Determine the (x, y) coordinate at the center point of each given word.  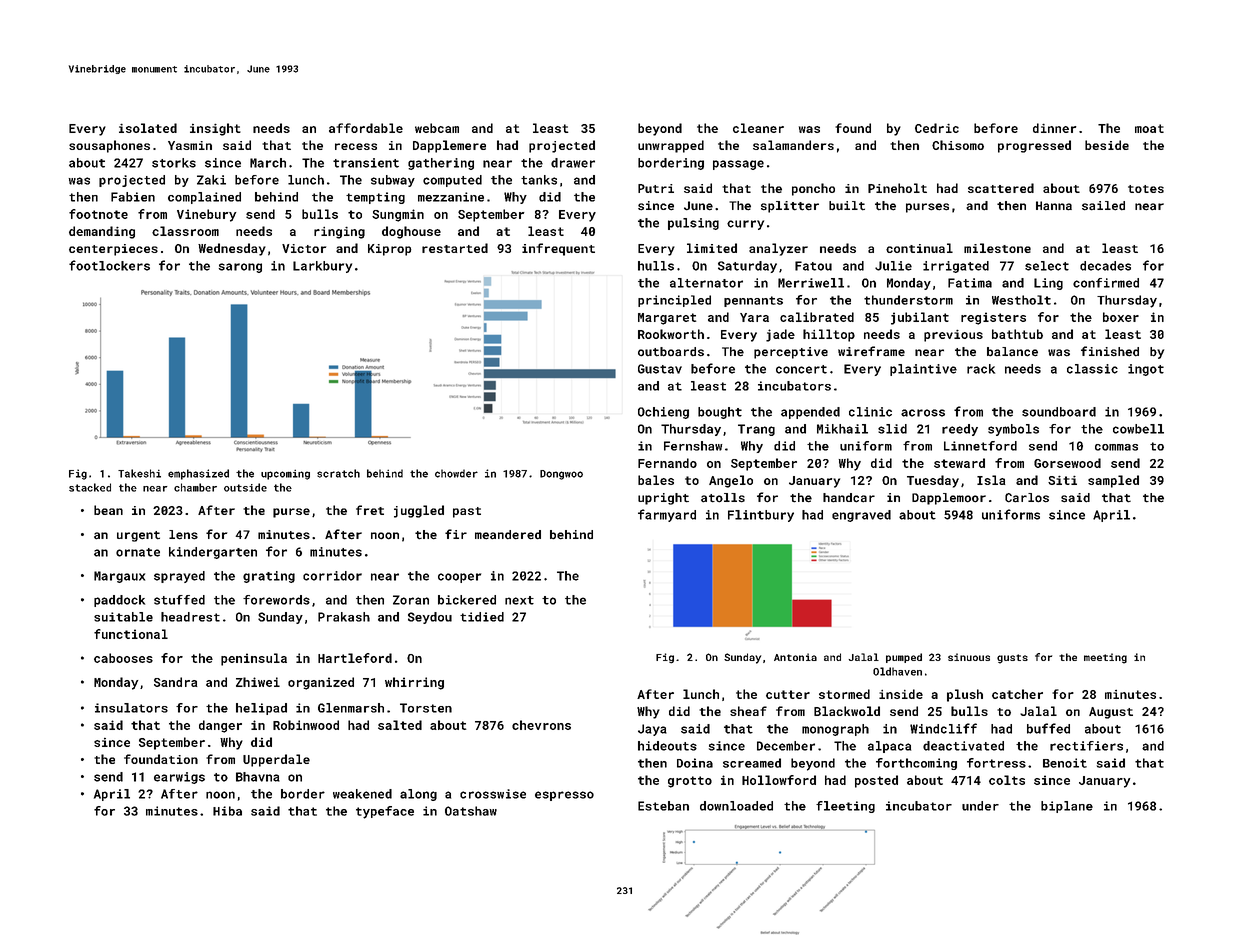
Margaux (119, 577)
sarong (240, 268)
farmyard (667, 515)
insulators (131, 708)
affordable (366, 128)
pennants (753, 301)
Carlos (1027, 498)
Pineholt (897, 188)
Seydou (430, 618)
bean (108, 510)
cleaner (758, 128)
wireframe (871, 351)
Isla (991, 480)
